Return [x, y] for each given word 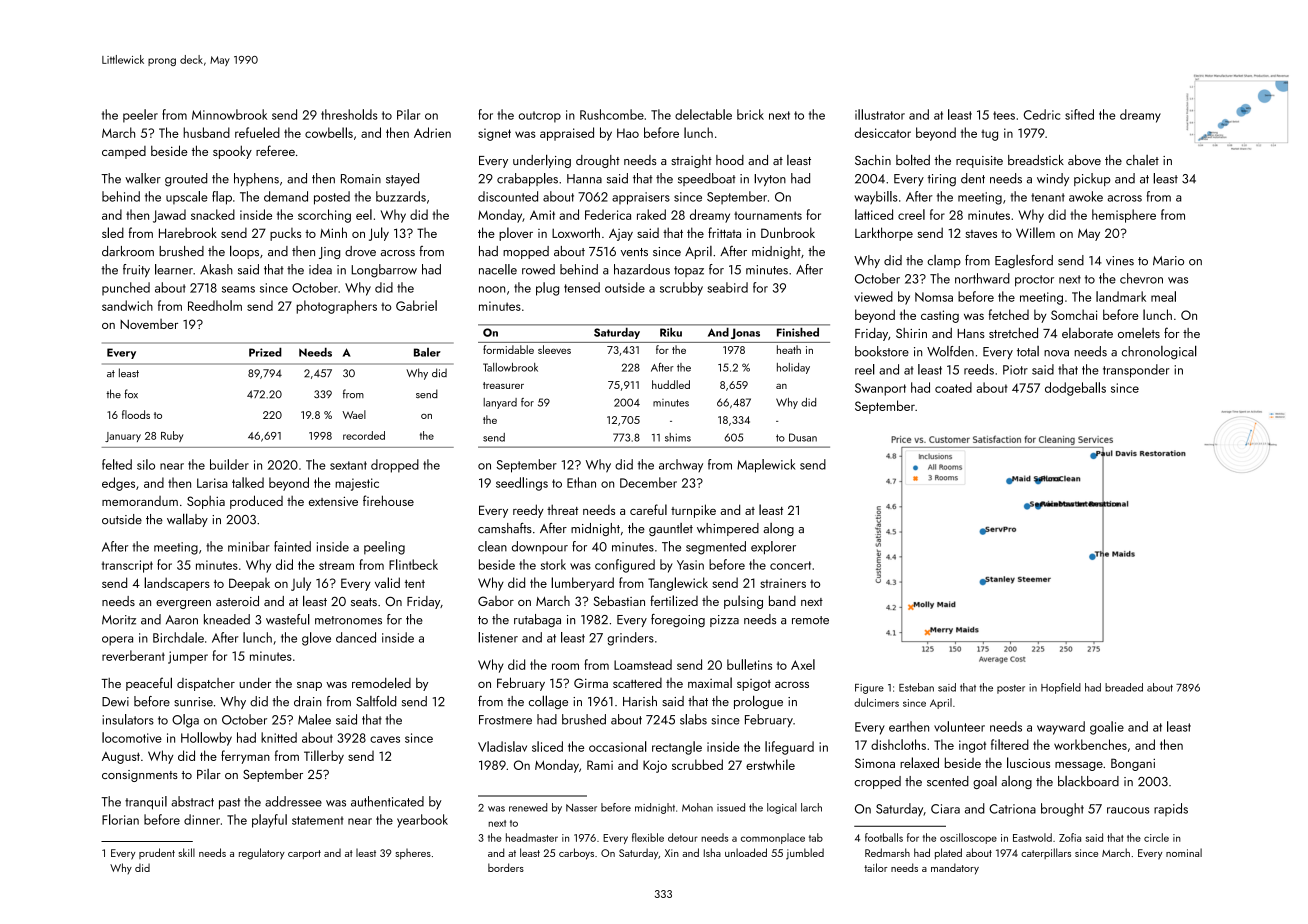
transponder [1136, 371]
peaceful [149, 684]
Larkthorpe [884, 234]
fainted [292, 546]
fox [131, 393]
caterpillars [1046, 853]
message [1079, 766]
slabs [693, 719]
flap [222, 198]
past [229, 804]
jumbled [805, 854]
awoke [1086, 196]
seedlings [522, 484]
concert [790, 565]
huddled [671, 384]
